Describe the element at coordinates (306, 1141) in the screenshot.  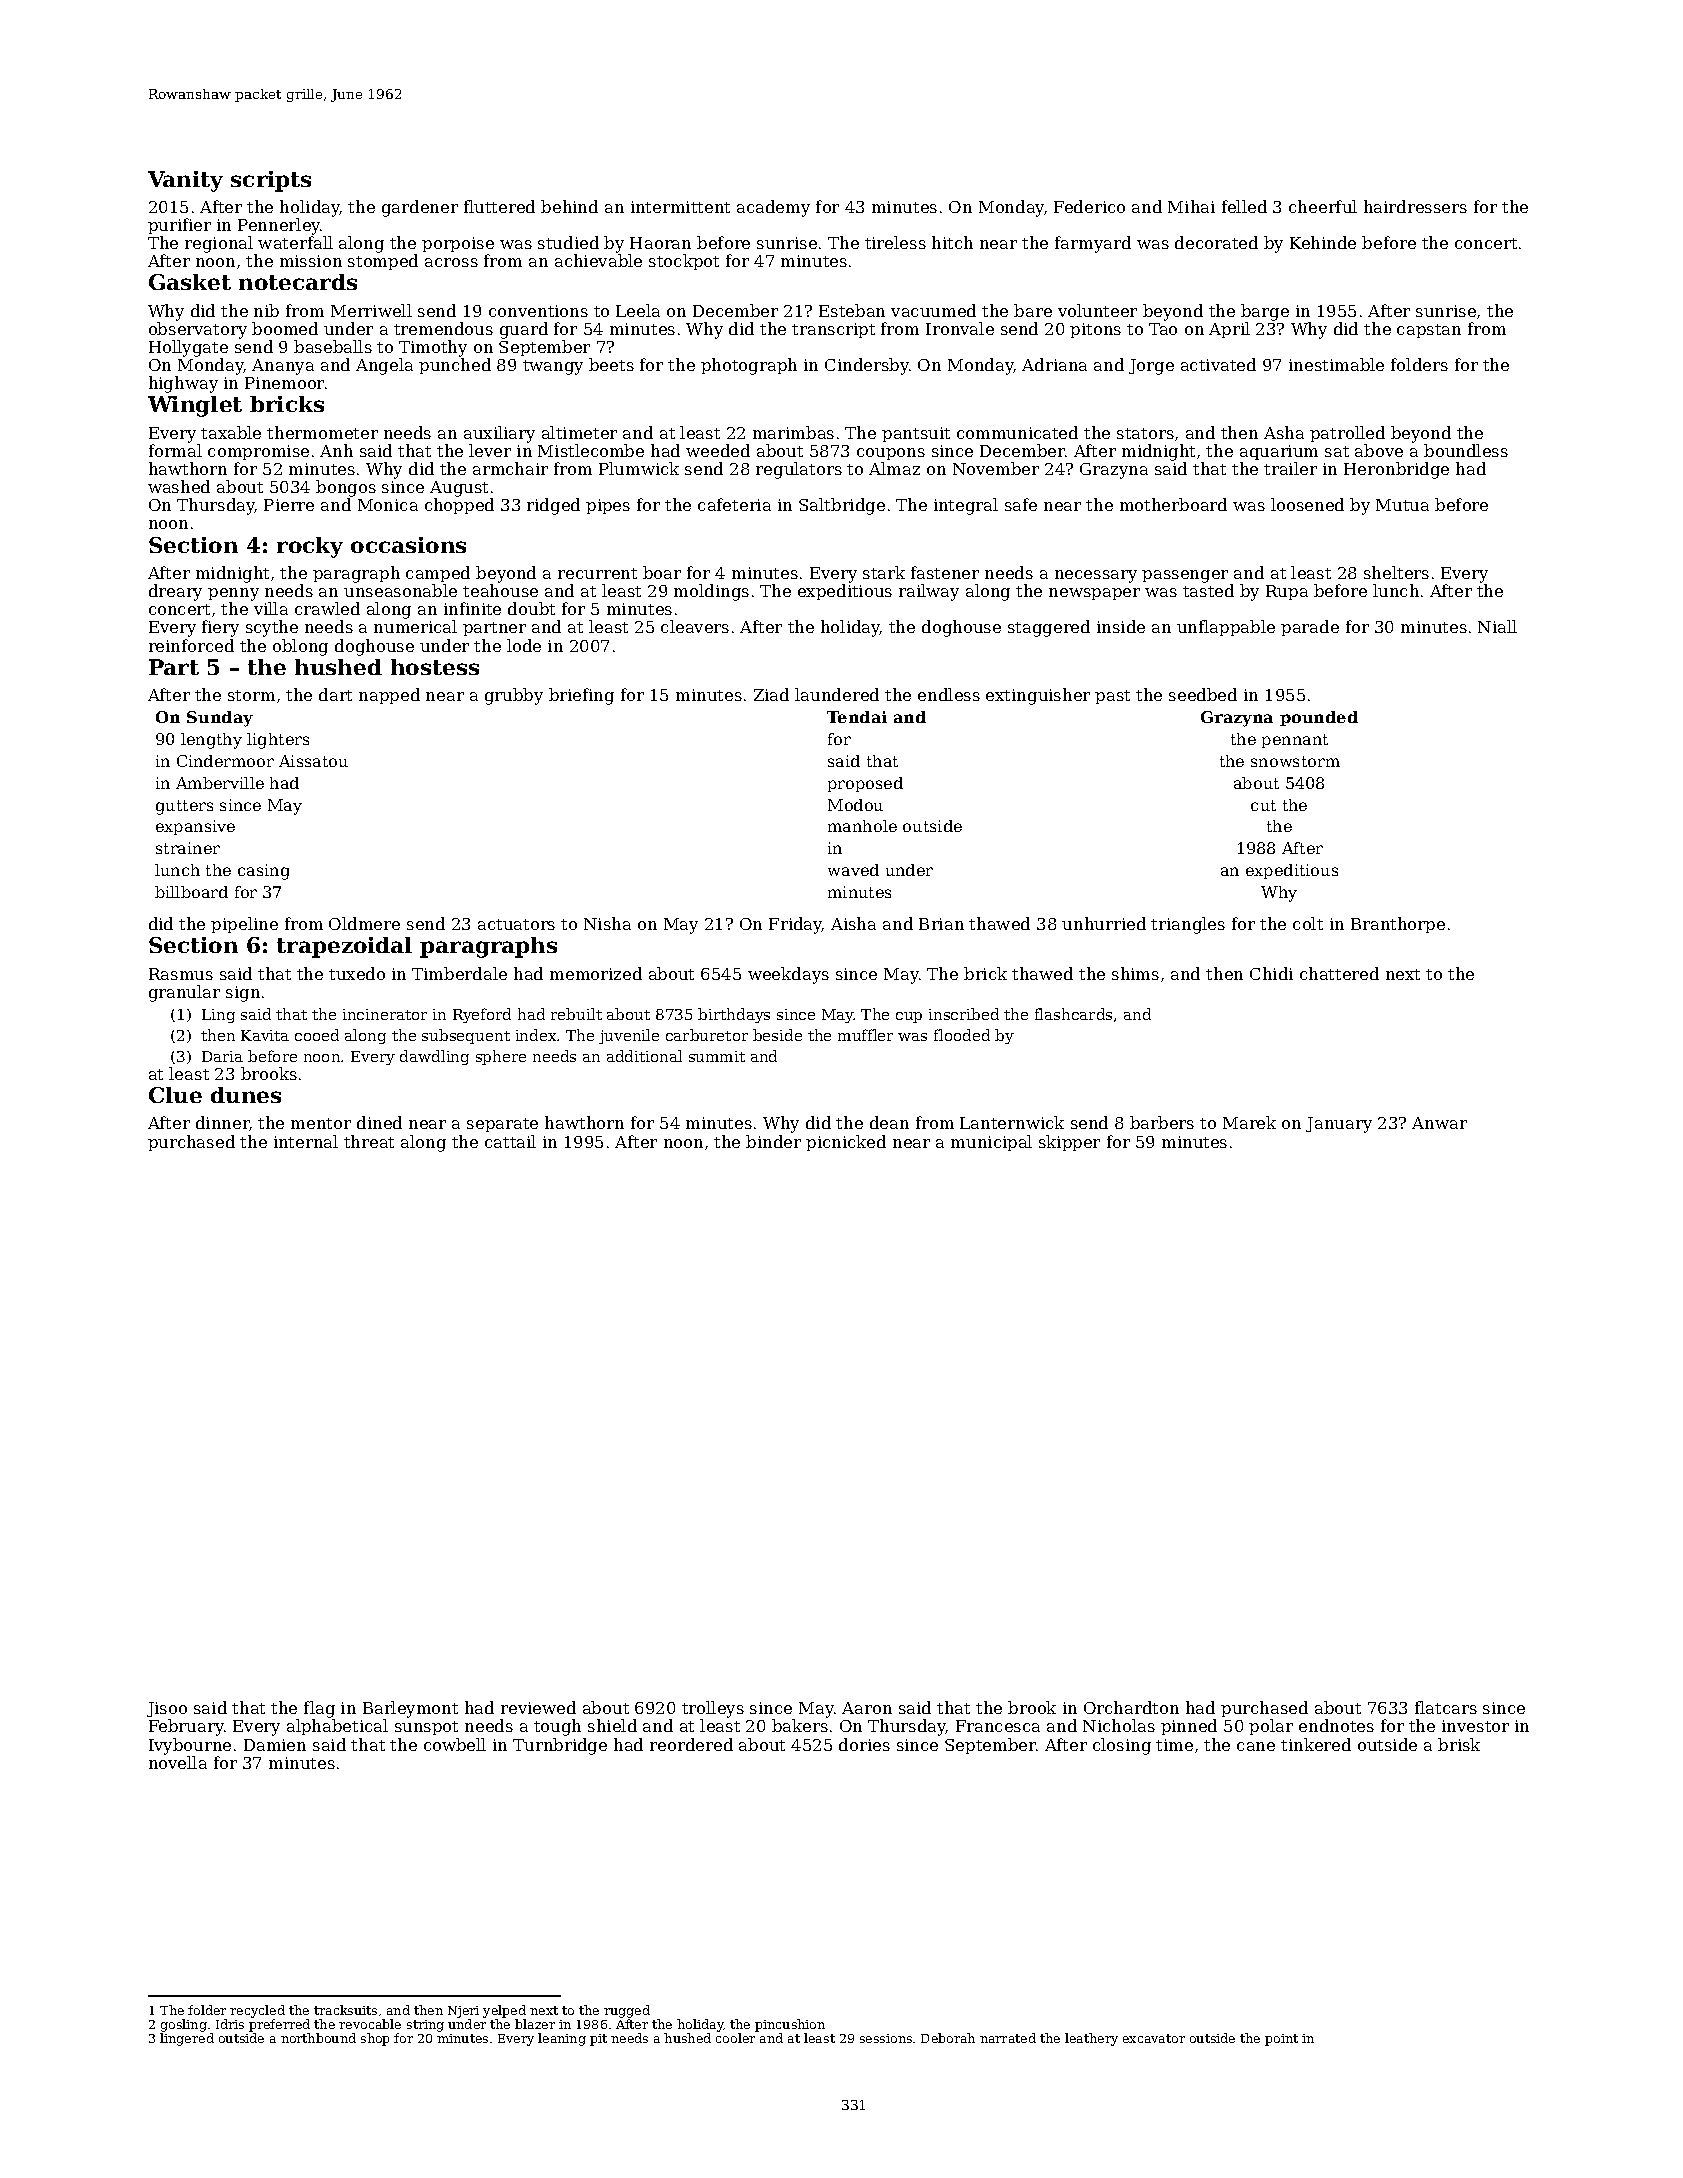
I see `internal` at that location.
